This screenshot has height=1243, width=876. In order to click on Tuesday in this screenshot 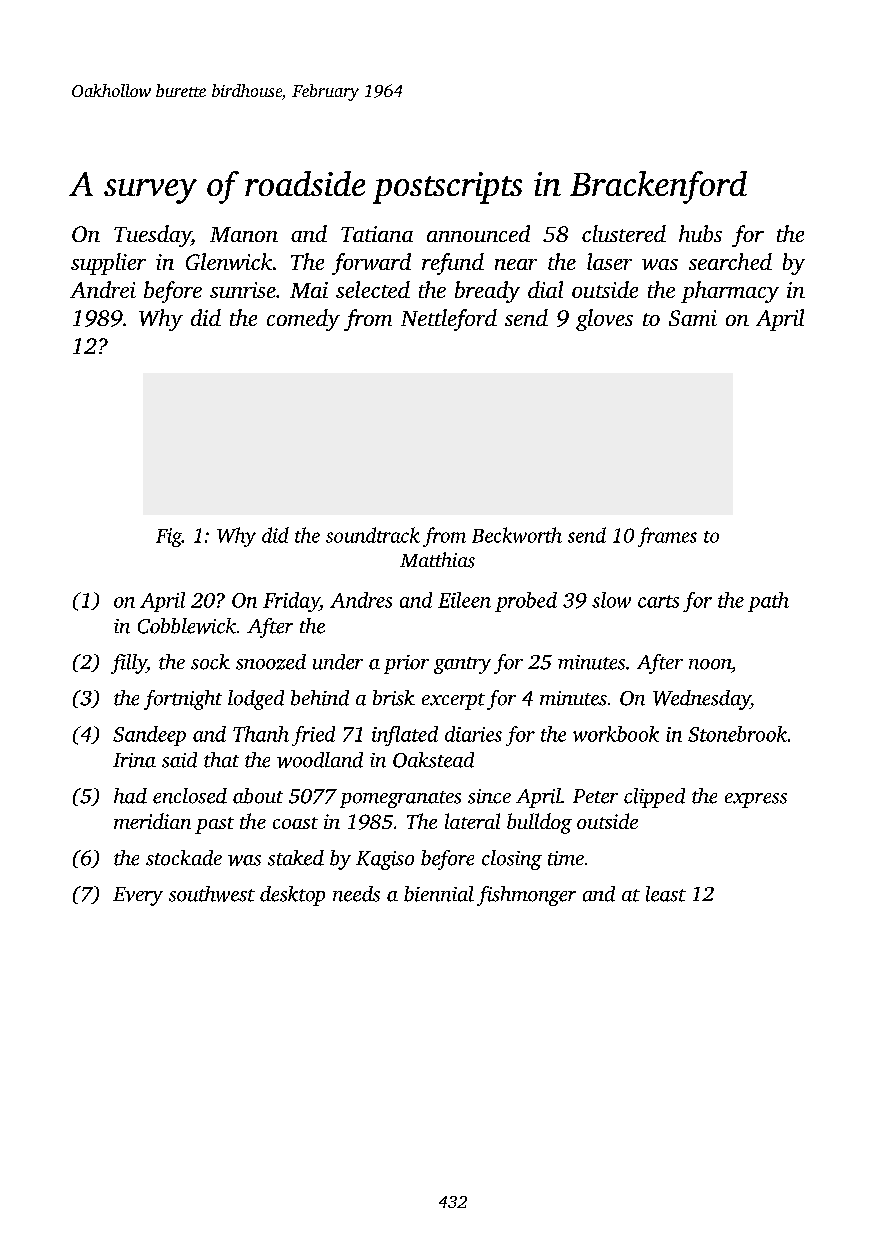, I will do `click(152, 236)`.
